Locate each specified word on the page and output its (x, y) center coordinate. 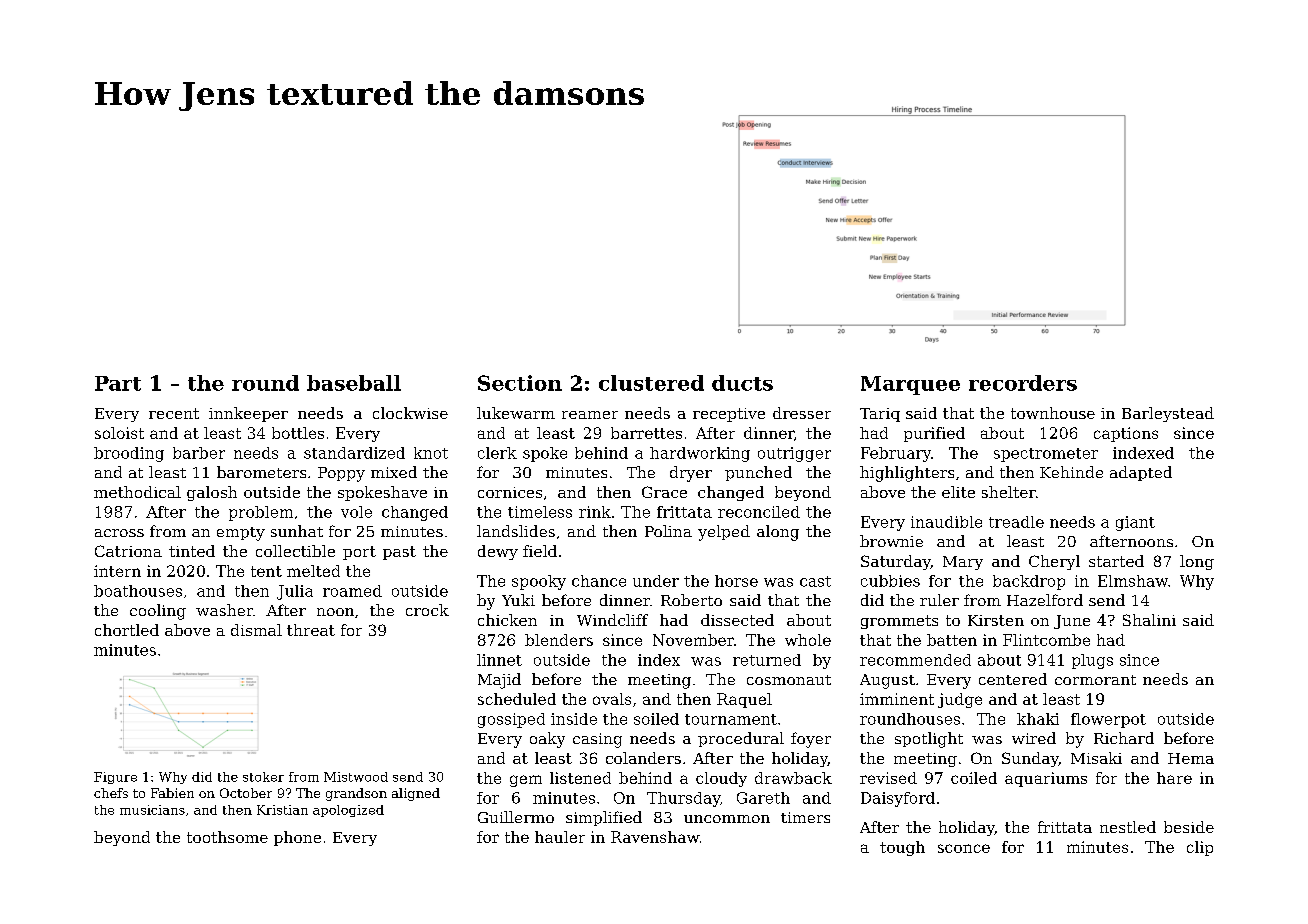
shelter (1009, 492)
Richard (1124, 738)
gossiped (511, 720)
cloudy (721, 779)
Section (520, 383)
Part (118, 383)
